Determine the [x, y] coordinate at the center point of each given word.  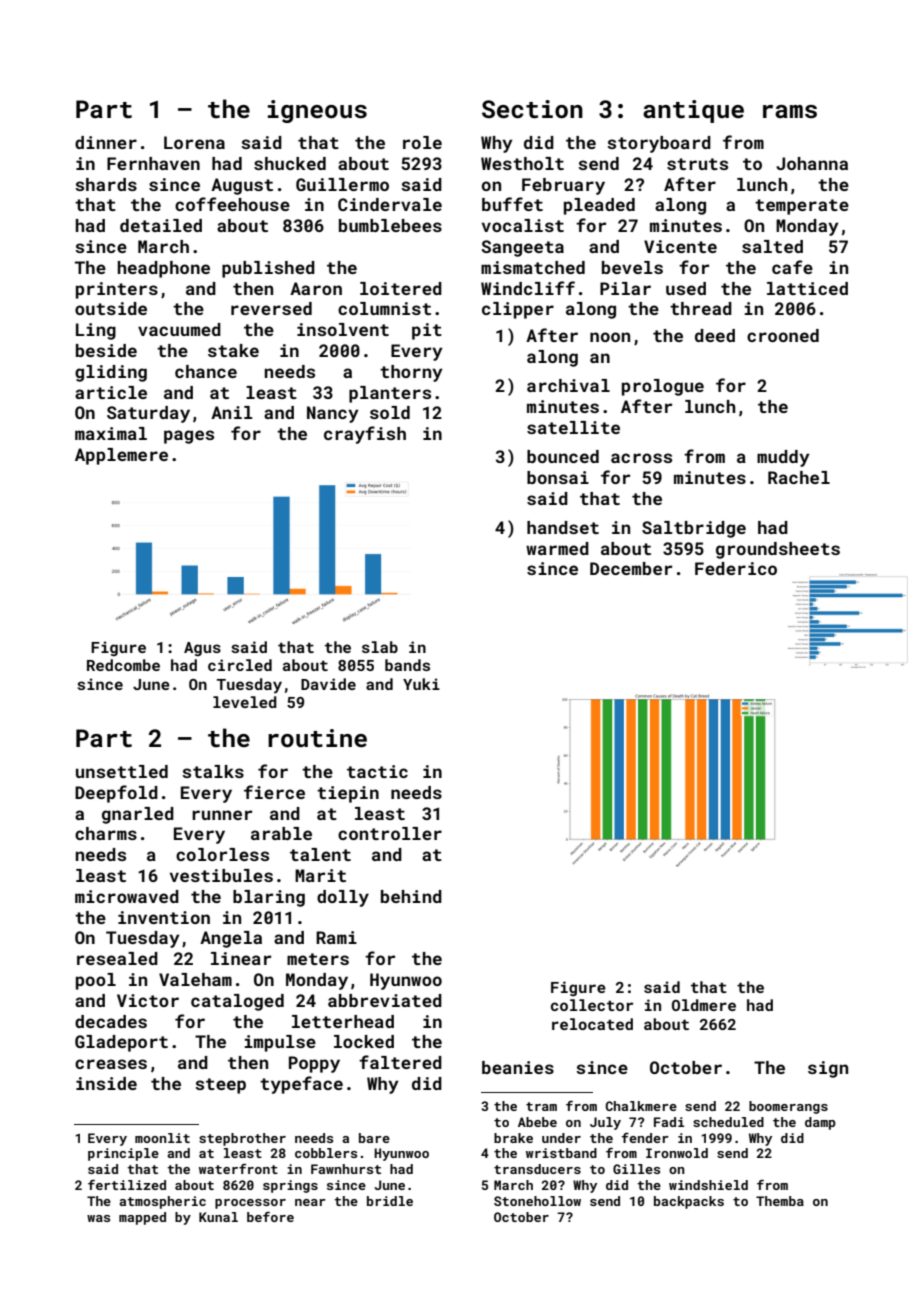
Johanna [812, 163]
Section [532, 109]
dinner [106, 142]
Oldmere [704, 1005]
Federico [736, 568]
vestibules [221, 875]
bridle [390, 1201]
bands [407, 665]
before [270, 1216]
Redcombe [123, 665]
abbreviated [385, 1000]
